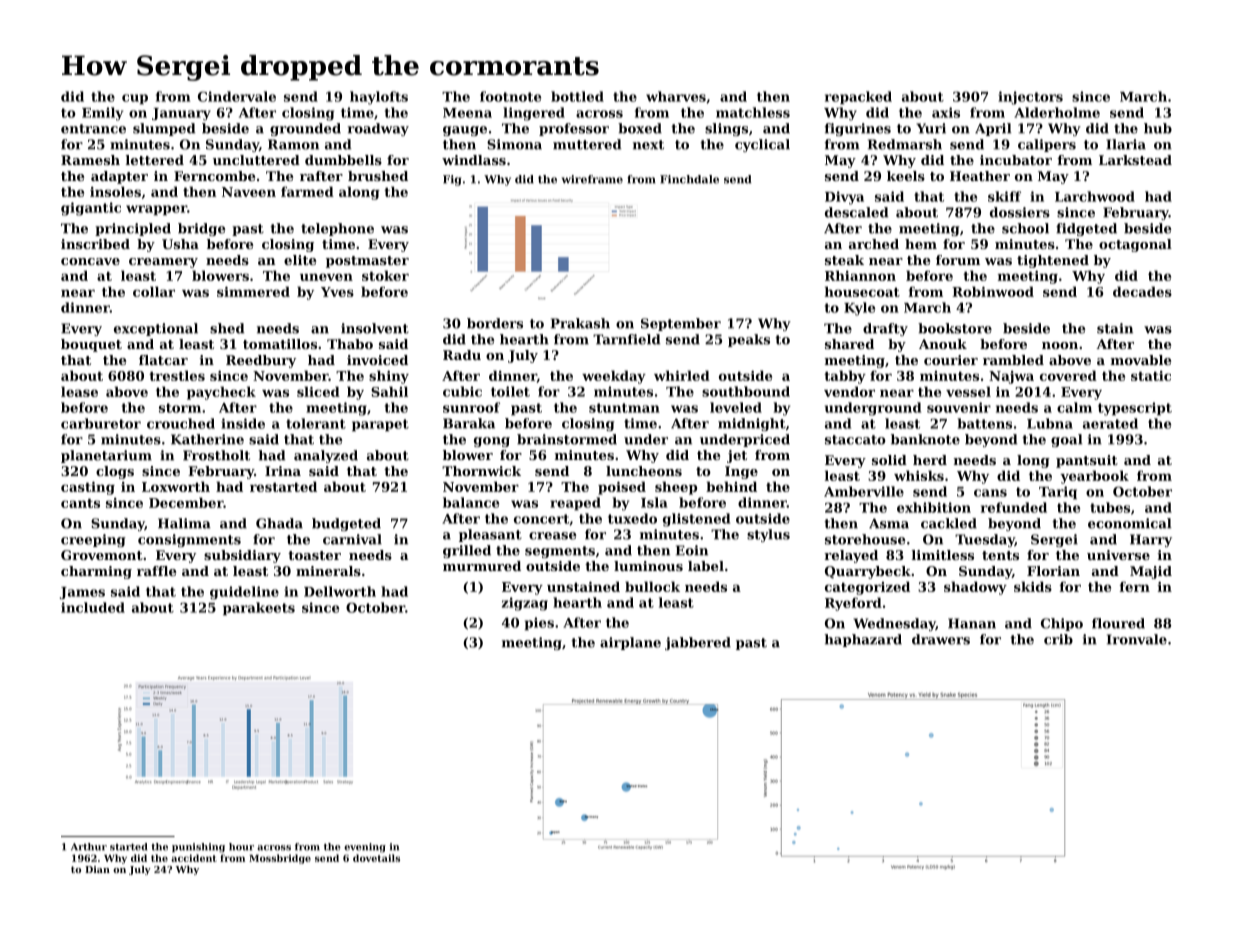 Image resolution: width=1233 pixels, height=952 pixels. Describe the element at coordinates (860, 275) in the image. I see `Rhiannon` at that location.
